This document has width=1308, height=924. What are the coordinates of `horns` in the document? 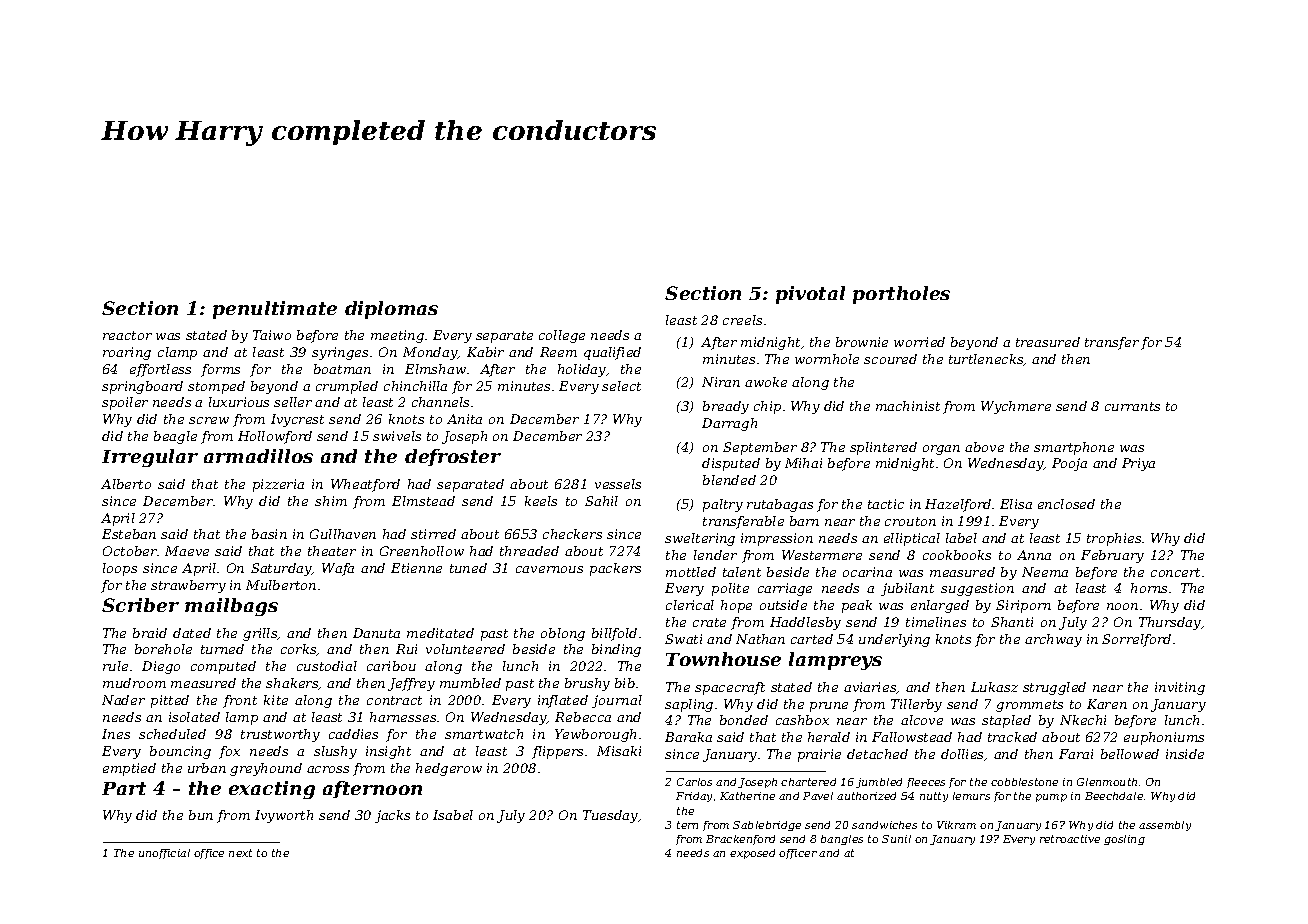 It's located at (1149, 588).
